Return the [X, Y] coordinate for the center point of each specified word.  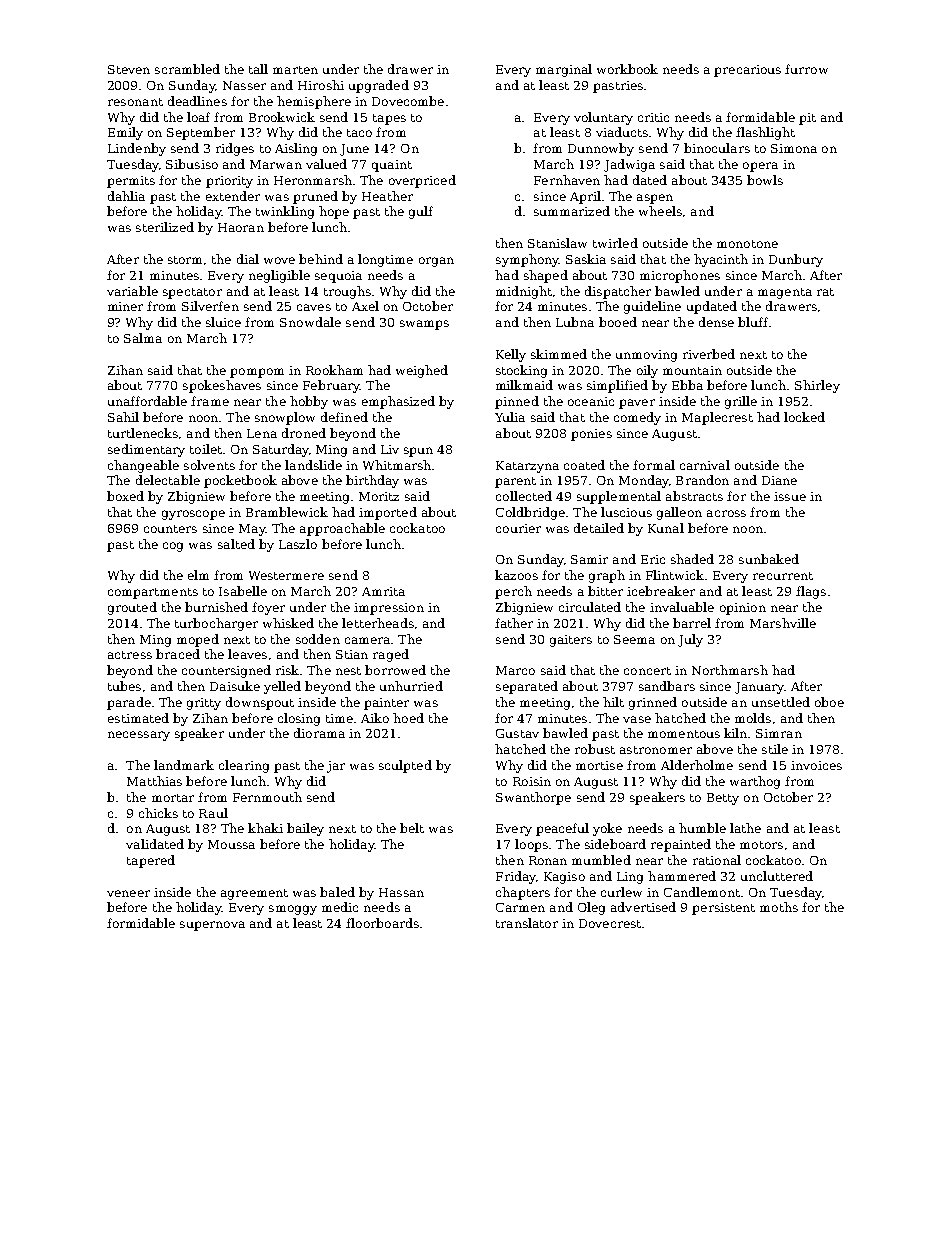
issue [790, 496]
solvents [209, 465]
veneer [128, 893]
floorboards [382, 923]
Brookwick [282, 117]
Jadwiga [629, 165]
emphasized [398, 402]
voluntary [603, 118]
